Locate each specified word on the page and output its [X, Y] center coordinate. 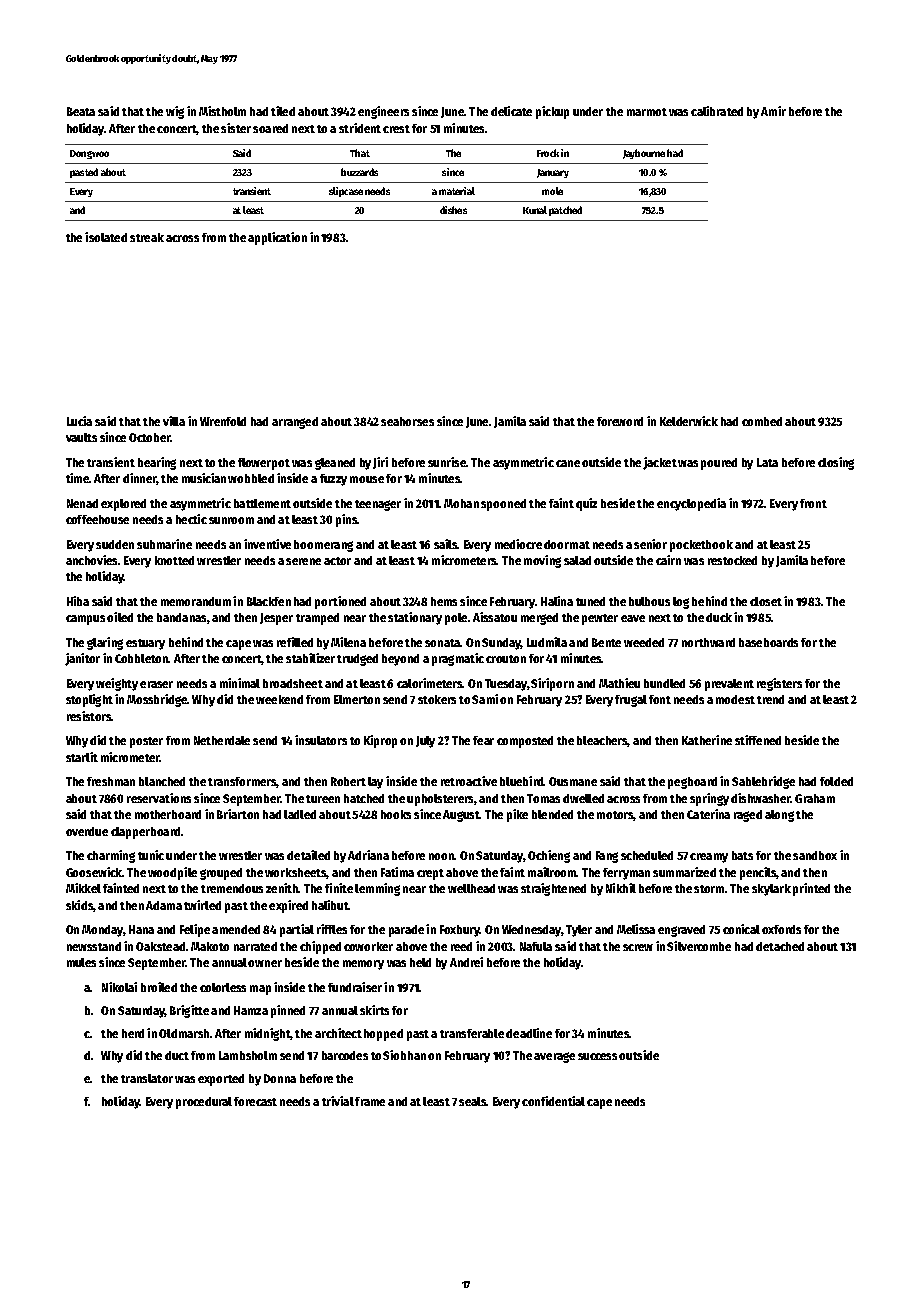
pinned [288, 1011]
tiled [283, 111]
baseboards [768, 642]
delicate [511, 111]
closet [766, 601]
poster [146, 742]
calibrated [717, 111]
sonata [443, 643]
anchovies [91, 560]
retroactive [469, 781]
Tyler [579, 931]
